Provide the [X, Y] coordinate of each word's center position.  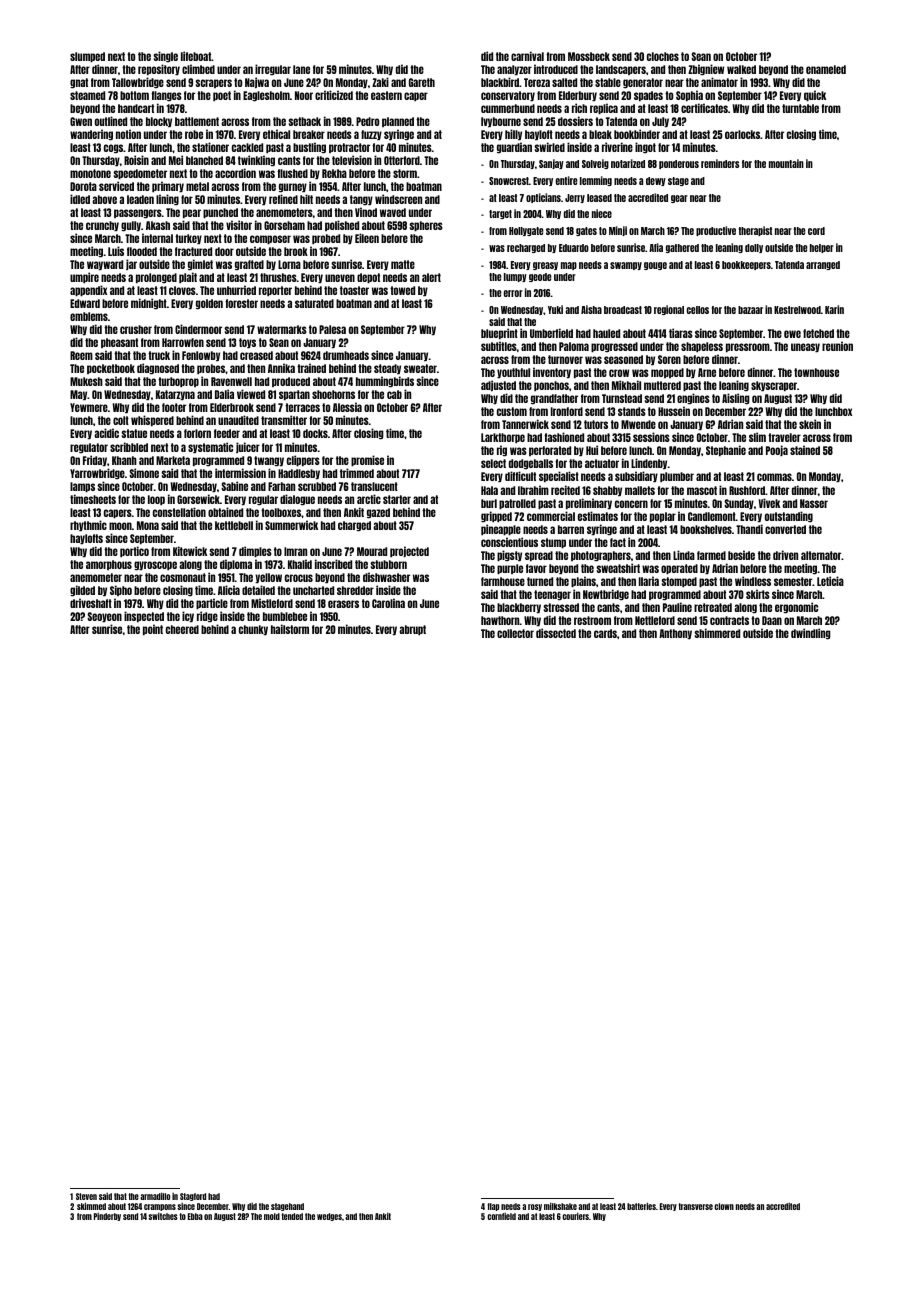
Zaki [380, 82]
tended [292, 1216]
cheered [182, 629]
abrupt [412, 630]
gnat [79, 83]
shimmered [717, 633]
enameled [826, 69]
